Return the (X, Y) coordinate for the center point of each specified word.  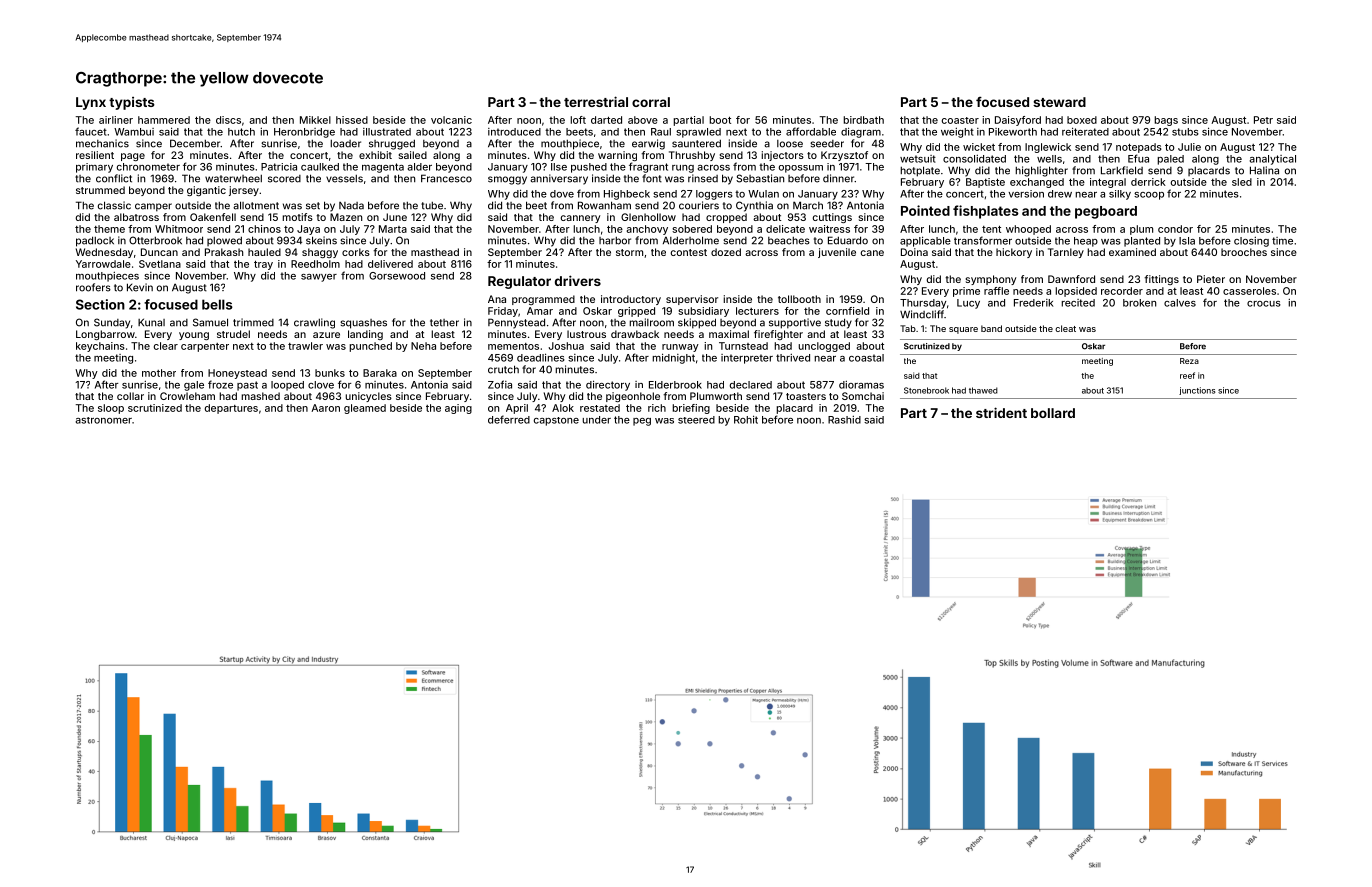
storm (629, 252)
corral (651, 102)
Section (100, 304)
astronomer (103, 420)
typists (132, 103)
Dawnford (1071, 279)
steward (1059, 102)
